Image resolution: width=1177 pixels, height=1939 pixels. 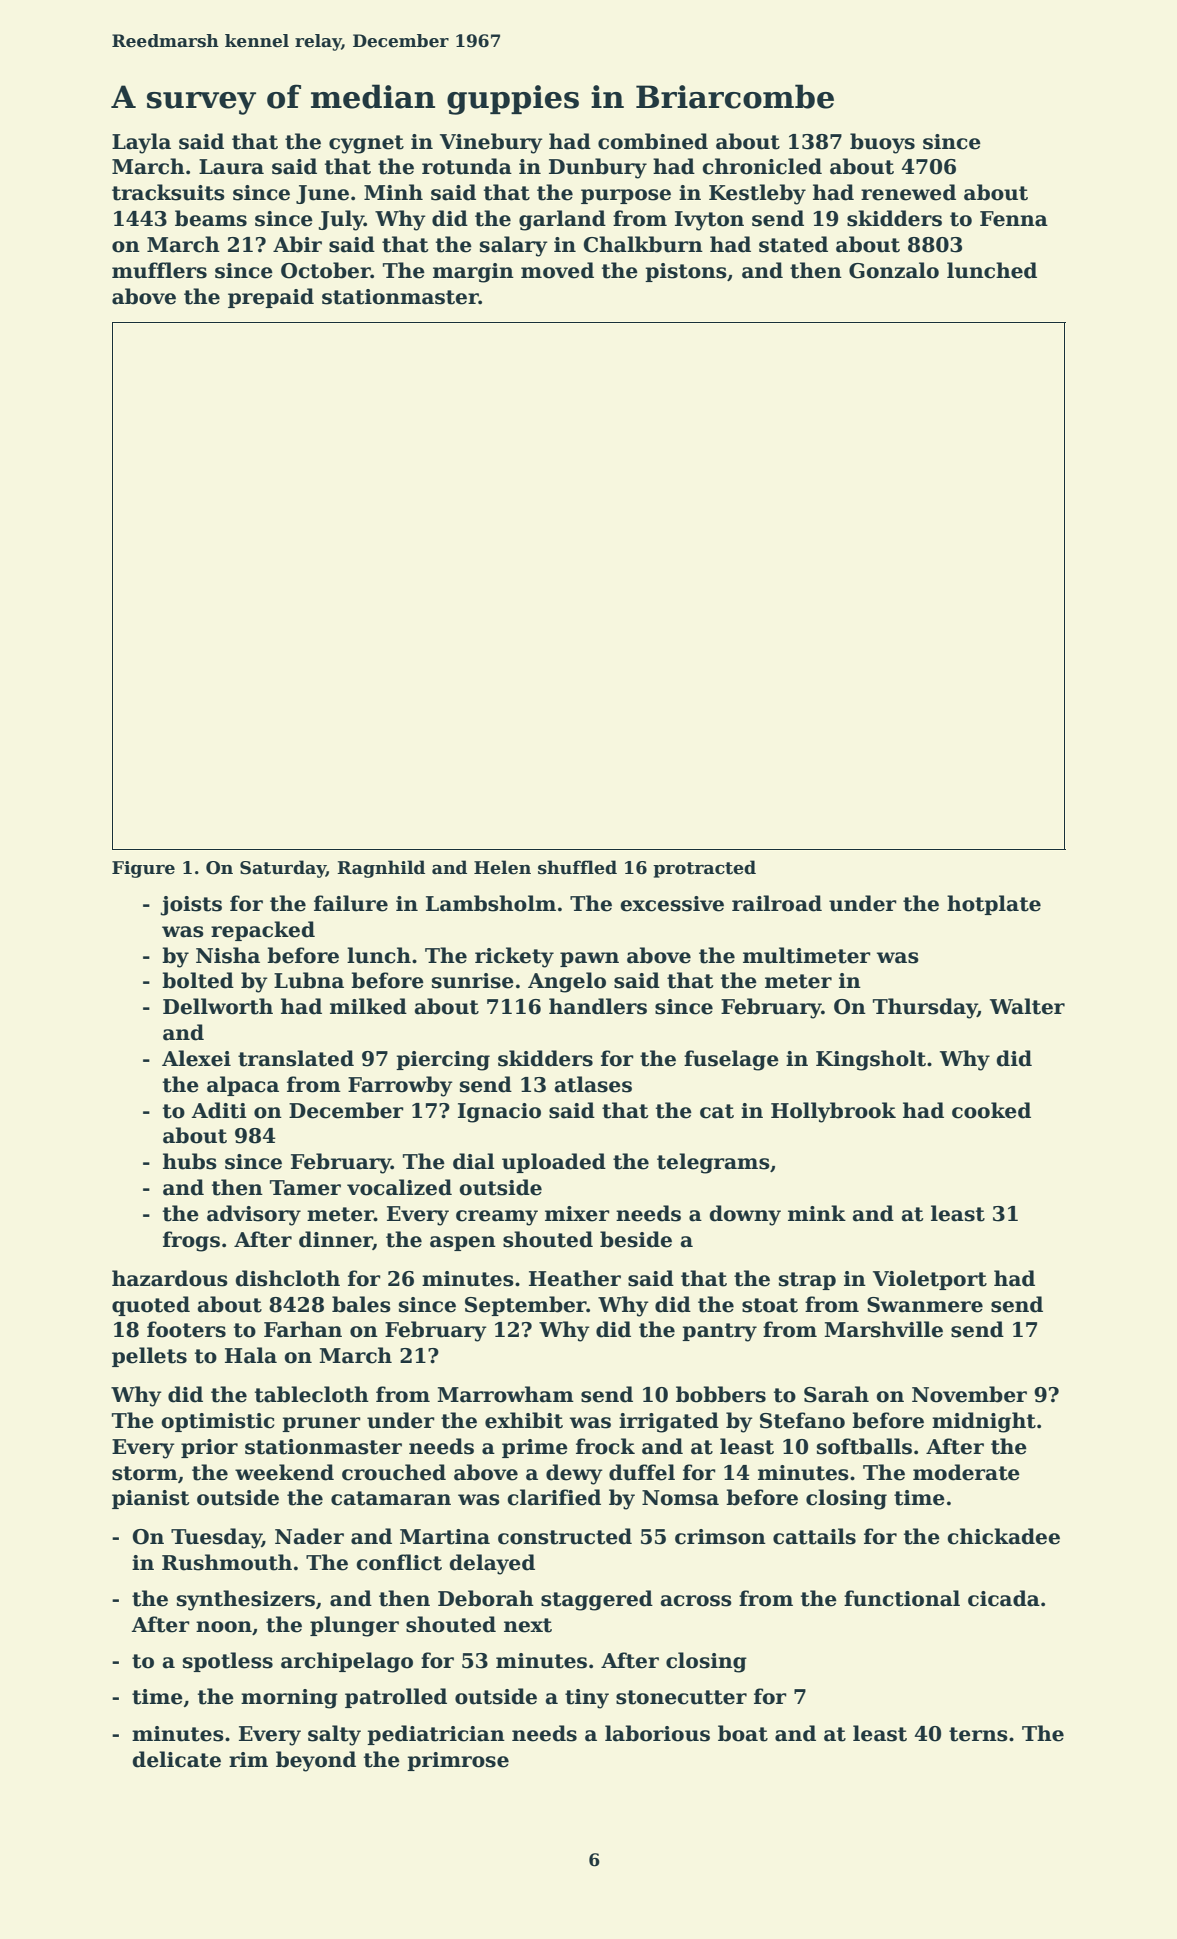 I want to click on hotplate, so click(x=994, y=905).
